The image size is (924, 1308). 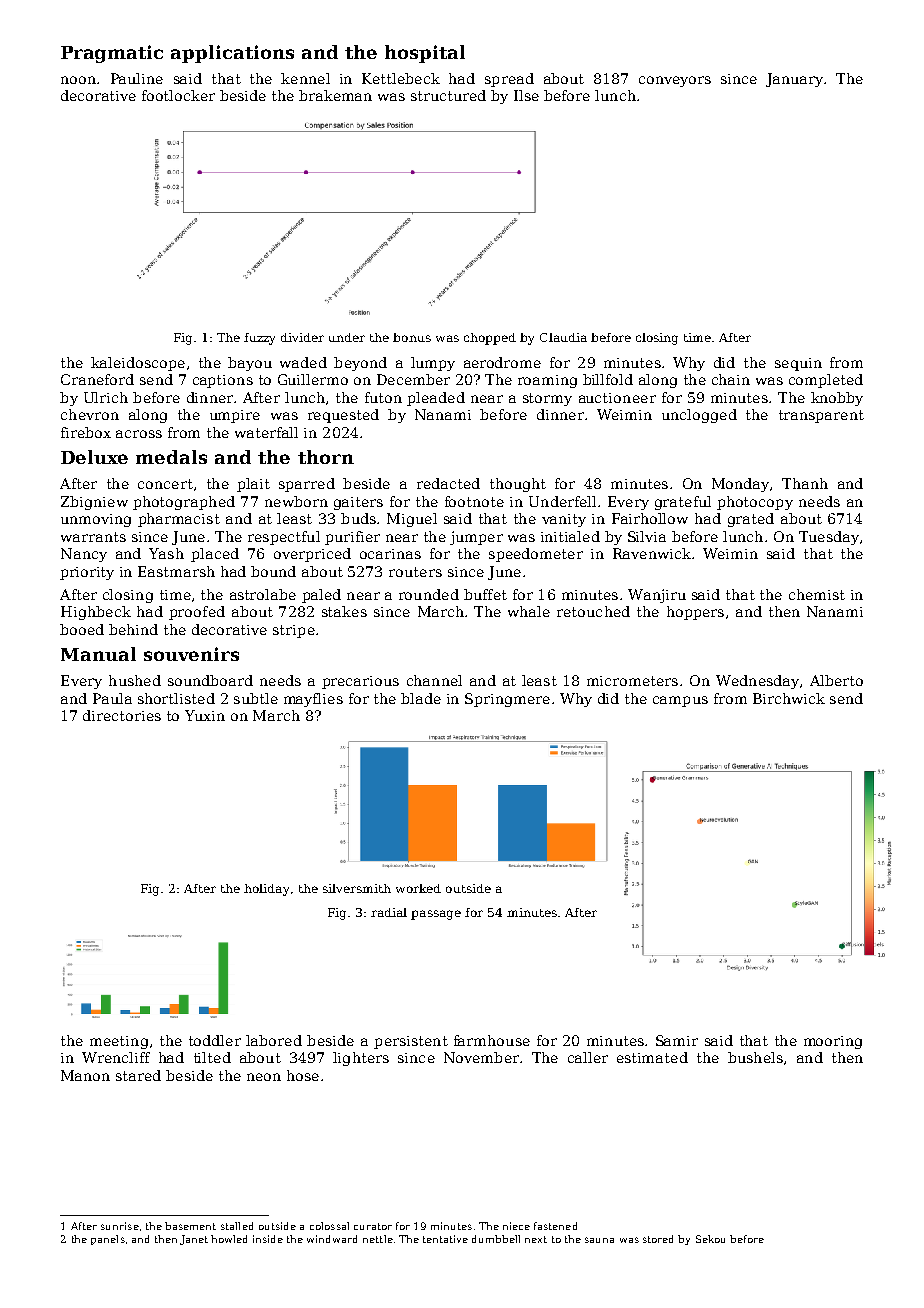 I want to click on conveyors, so click(x=675, y=81).
